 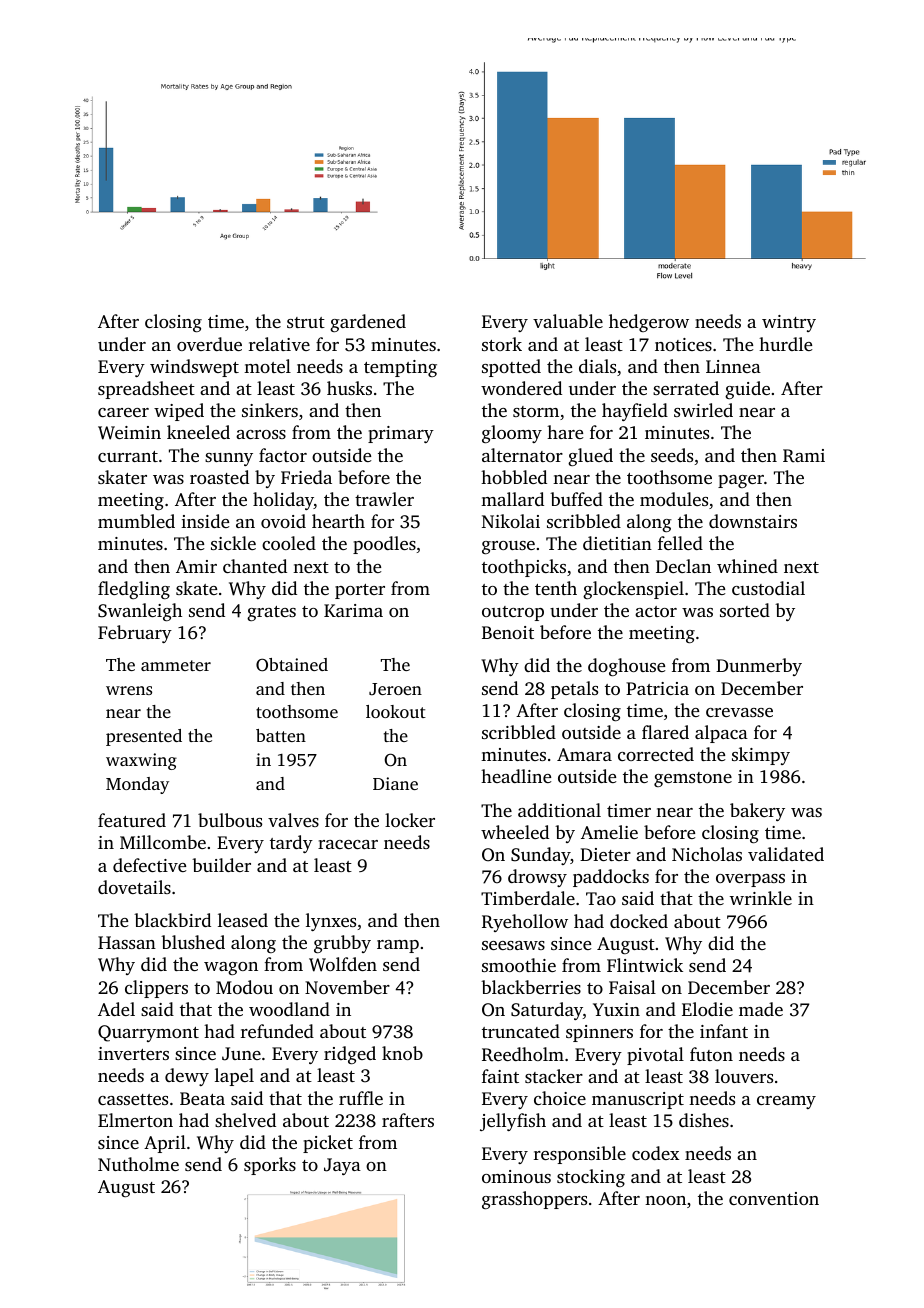 What do you see at coordinates (744, 1076) in the screenshot?
I see `louvers` at bounding box center [744, 1076].
